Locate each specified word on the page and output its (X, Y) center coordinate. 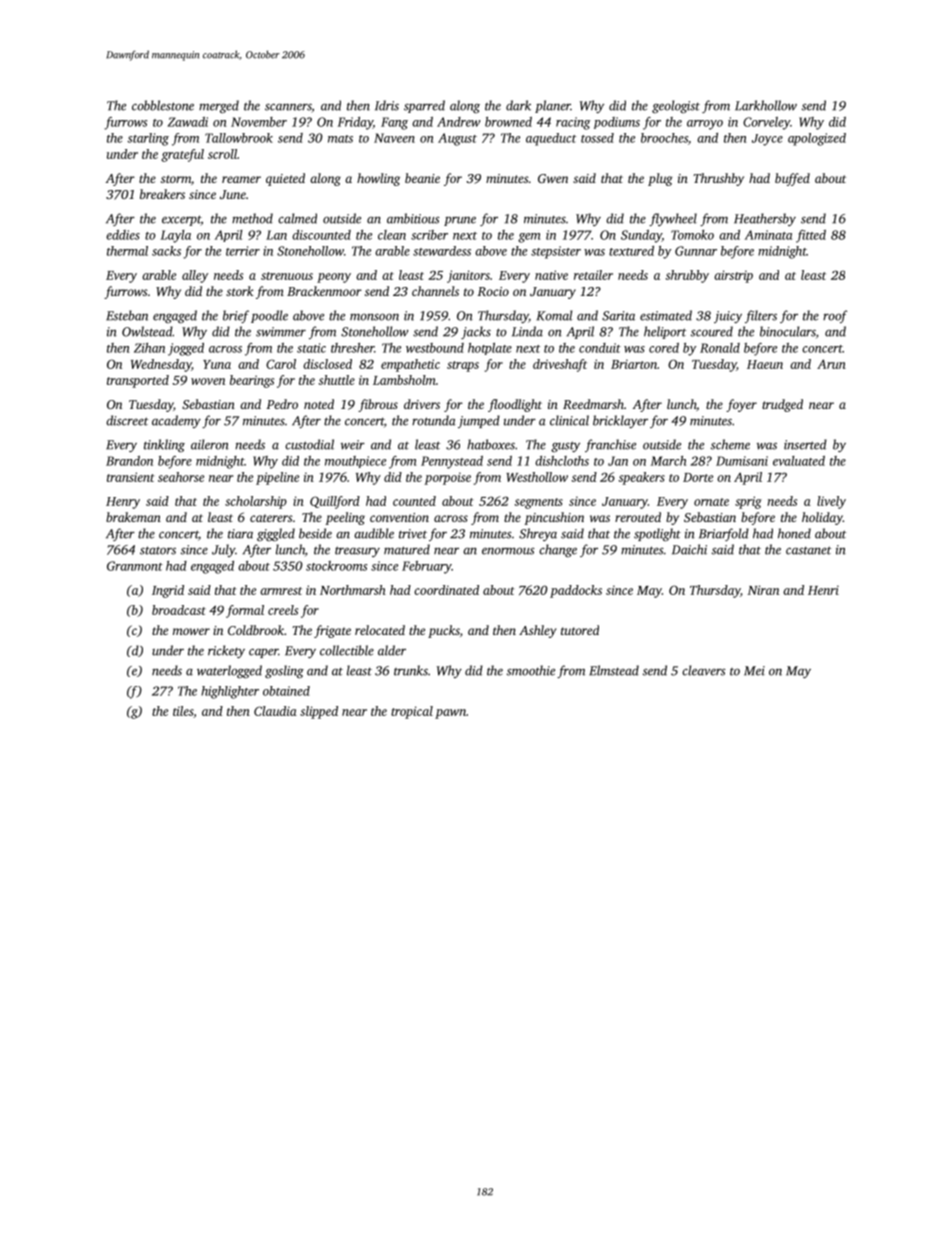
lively (831, 502)
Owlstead (147, 331)
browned (508, 122)
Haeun (765, 364)
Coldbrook (256, 630)
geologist (676, 106)
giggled (276, 535)
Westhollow (537, 477)
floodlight (515, 405)
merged (219, 106)
